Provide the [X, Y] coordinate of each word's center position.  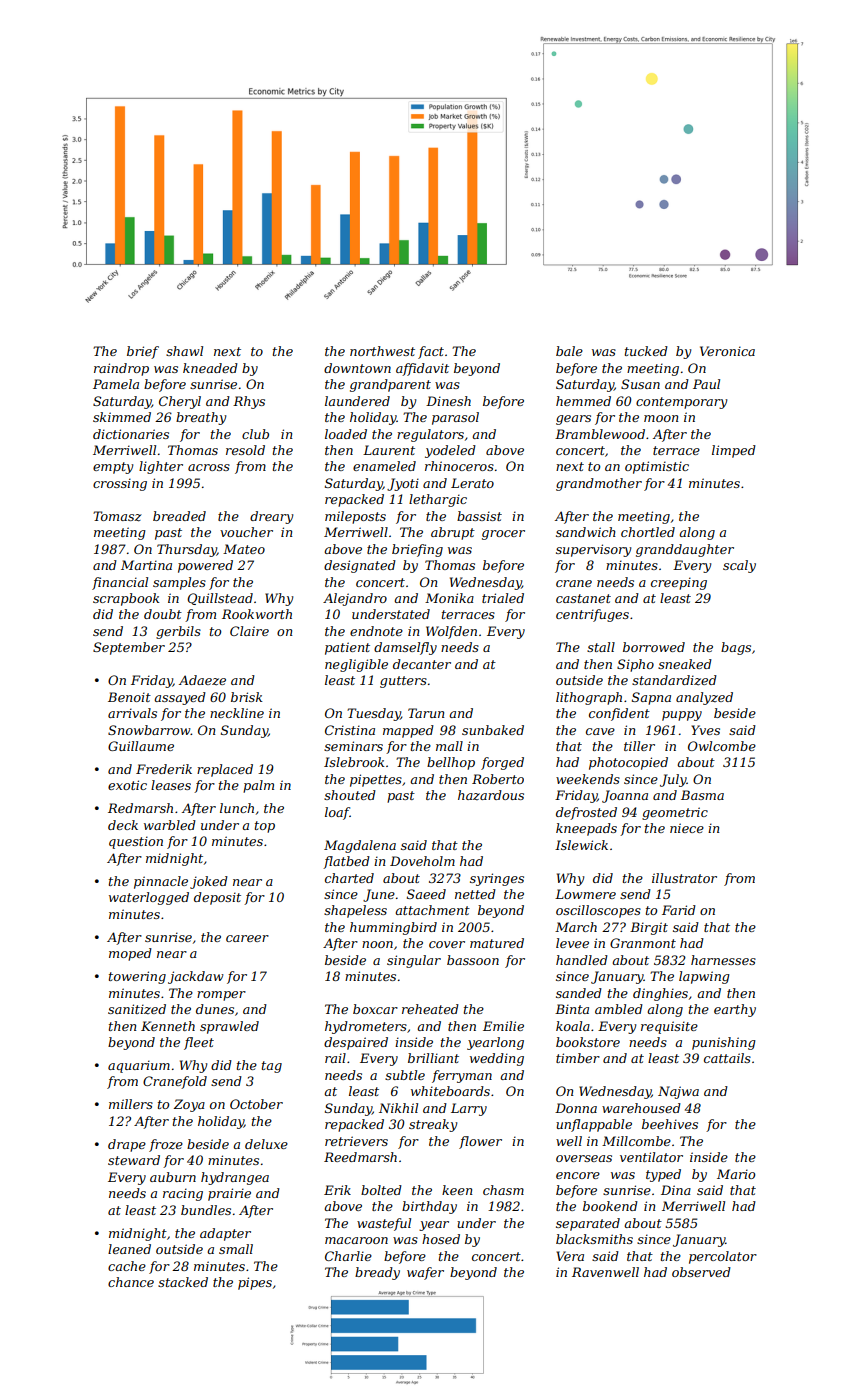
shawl [184, 351]
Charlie [348, 1256]
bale [569, 351]
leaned [129, 1249]
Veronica [727, 351]
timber [578, 1058]
